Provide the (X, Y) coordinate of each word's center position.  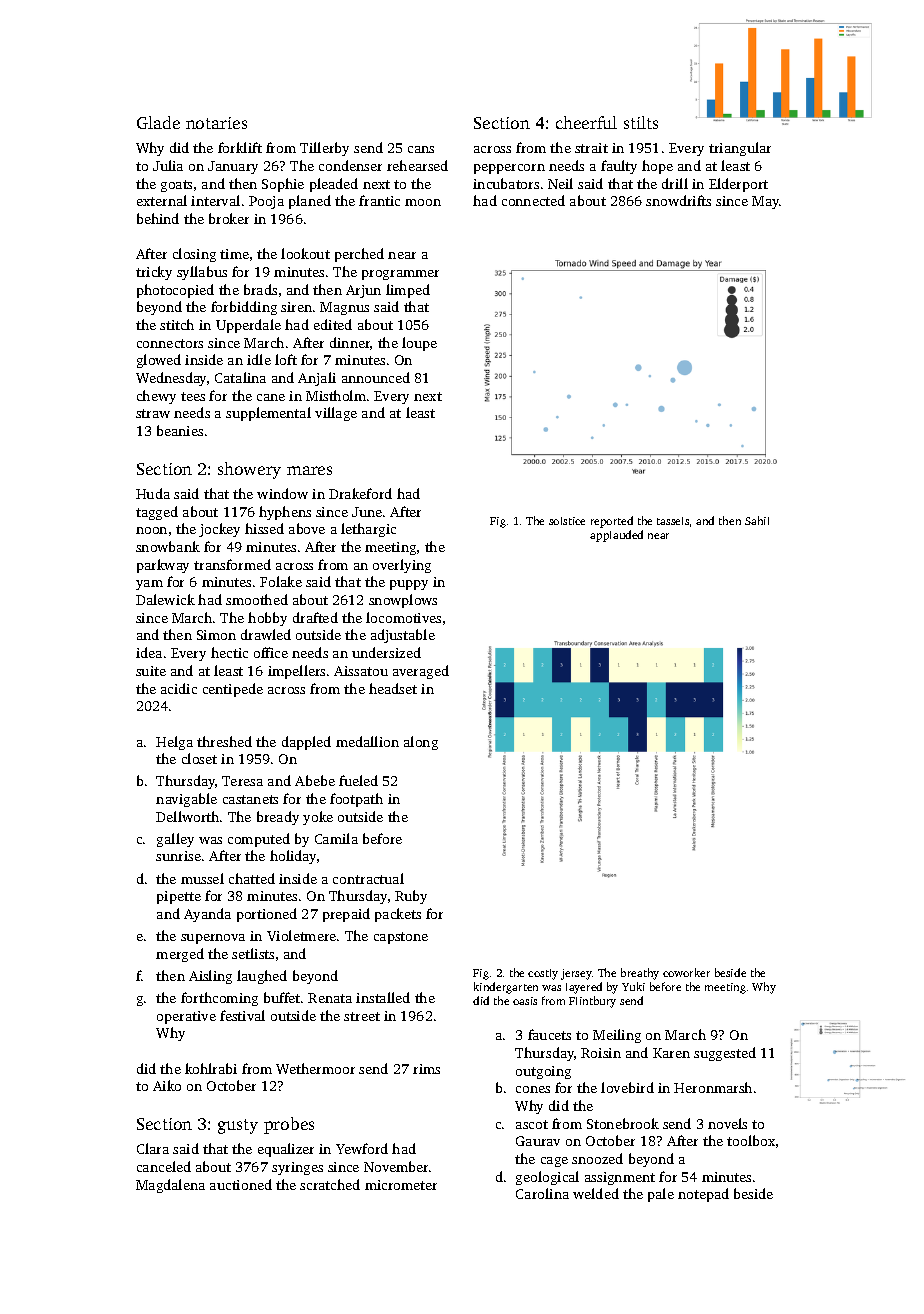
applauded (616, 536)
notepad (703, 1195)
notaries (216, 123)
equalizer (286, 1150)
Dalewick (165, 599)
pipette (179, 897)
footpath (356, 800)
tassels (673, 521)
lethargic (368, 530)
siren (296, 307)
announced (376, 377)
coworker (686, 972)
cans (421, 149)
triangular (740, 149)
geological (547, 1178)
